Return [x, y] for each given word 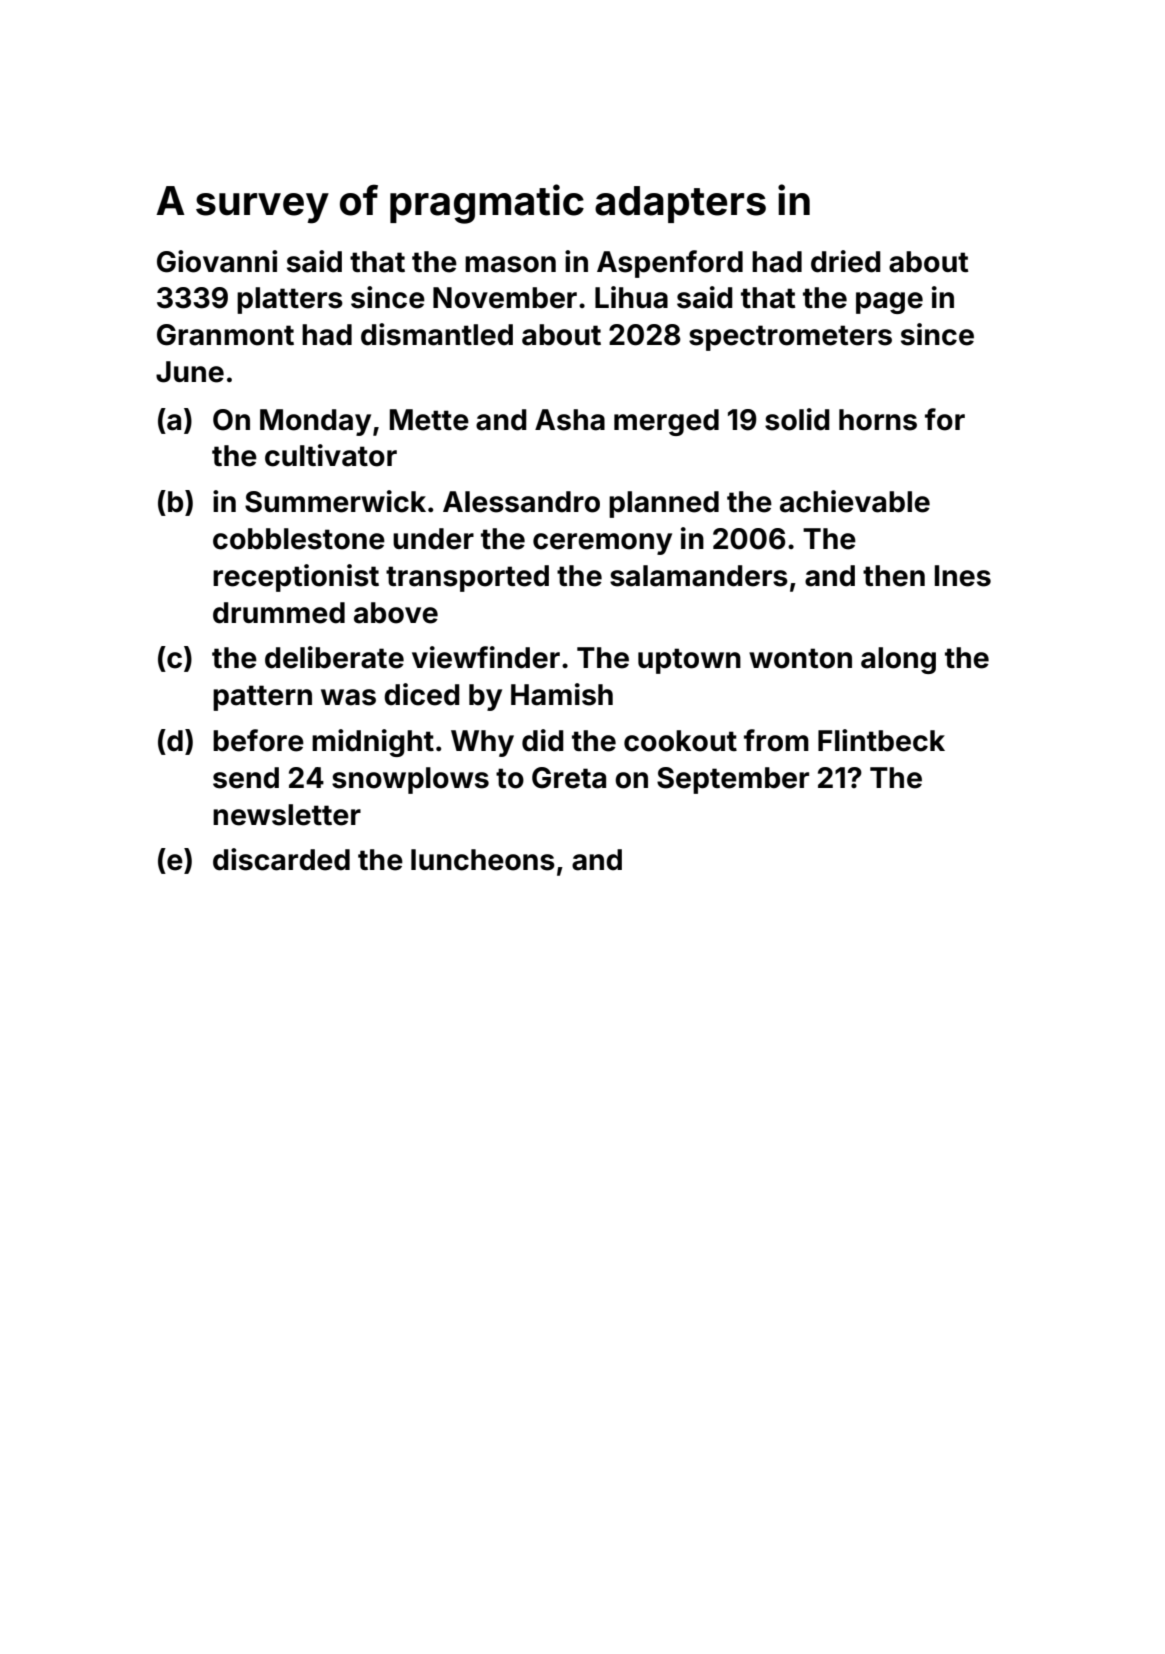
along [898, 660]
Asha [570, 420]
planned [664, 504]
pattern [262, 698]
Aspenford [670, 264]
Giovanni [217, 261]
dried [846, 261]
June [190, 372]
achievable [855, 501]
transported [467, 578]
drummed [279, 613]
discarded [281, 859]
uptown [689, 661]
